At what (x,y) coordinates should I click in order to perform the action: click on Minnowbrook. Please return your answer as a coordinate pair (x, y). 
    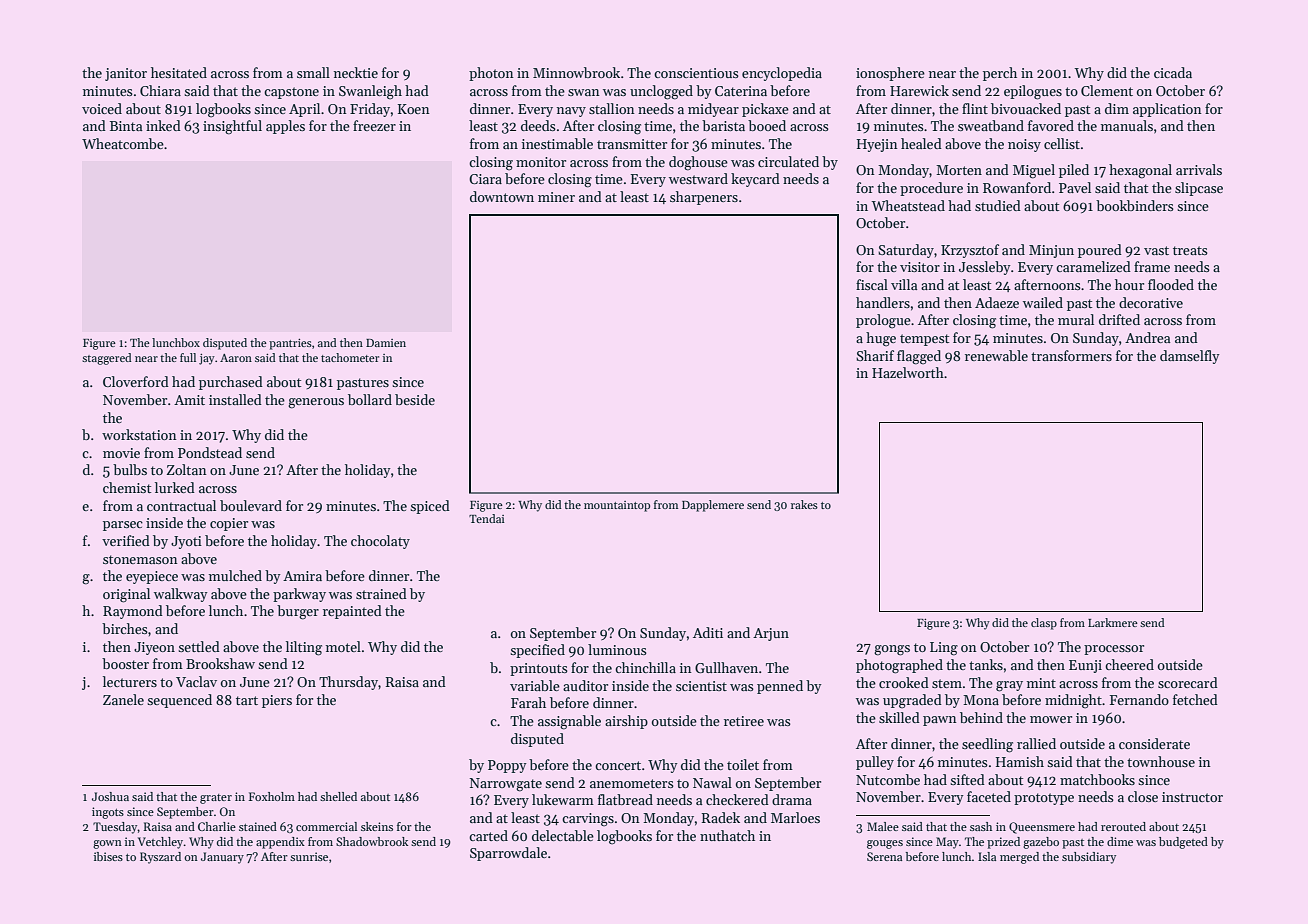
    Looking at the image, I should click on (576, 72).
